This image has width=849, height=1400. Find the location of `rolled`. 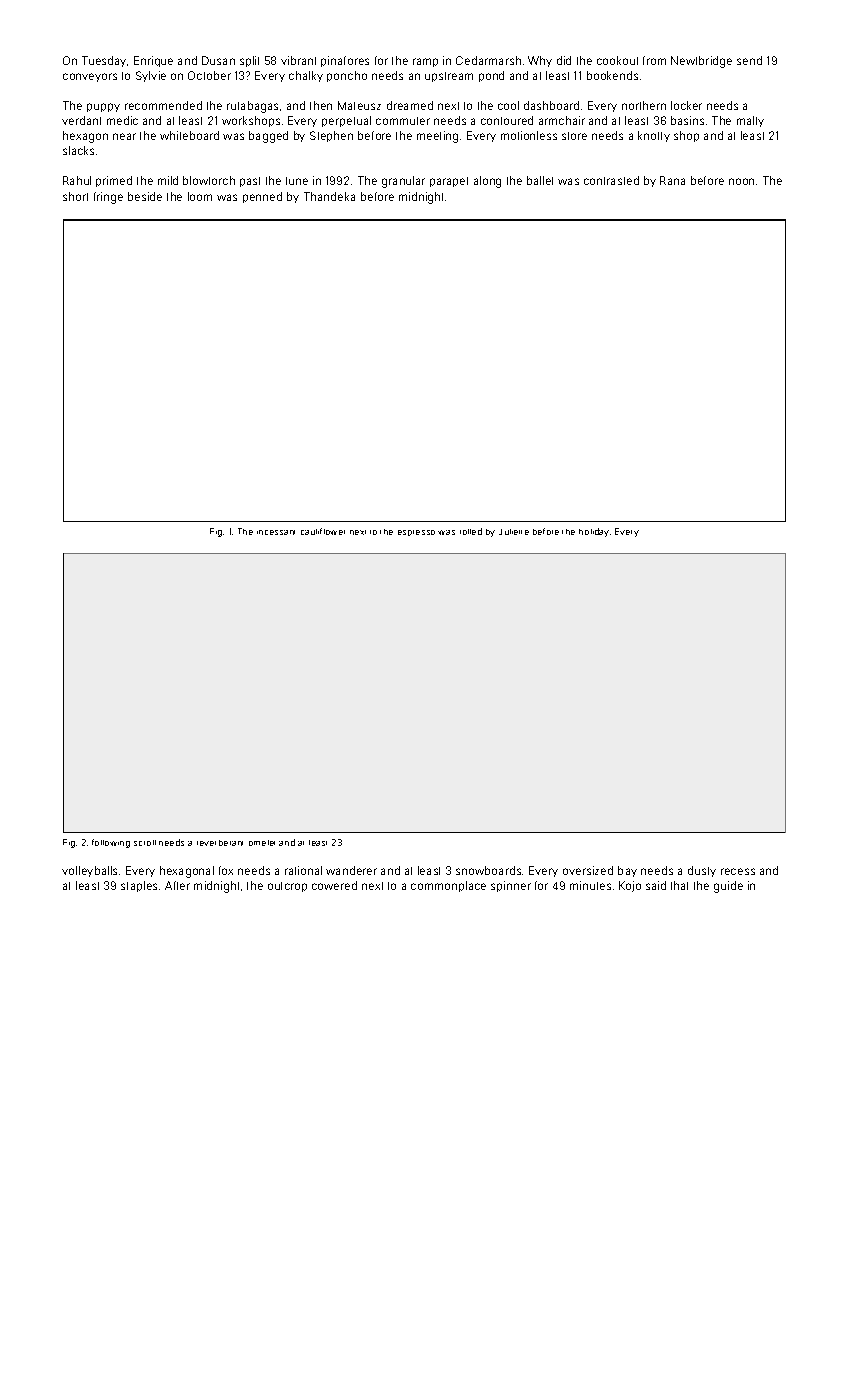

rolled is located at coordinates (471, 531).
